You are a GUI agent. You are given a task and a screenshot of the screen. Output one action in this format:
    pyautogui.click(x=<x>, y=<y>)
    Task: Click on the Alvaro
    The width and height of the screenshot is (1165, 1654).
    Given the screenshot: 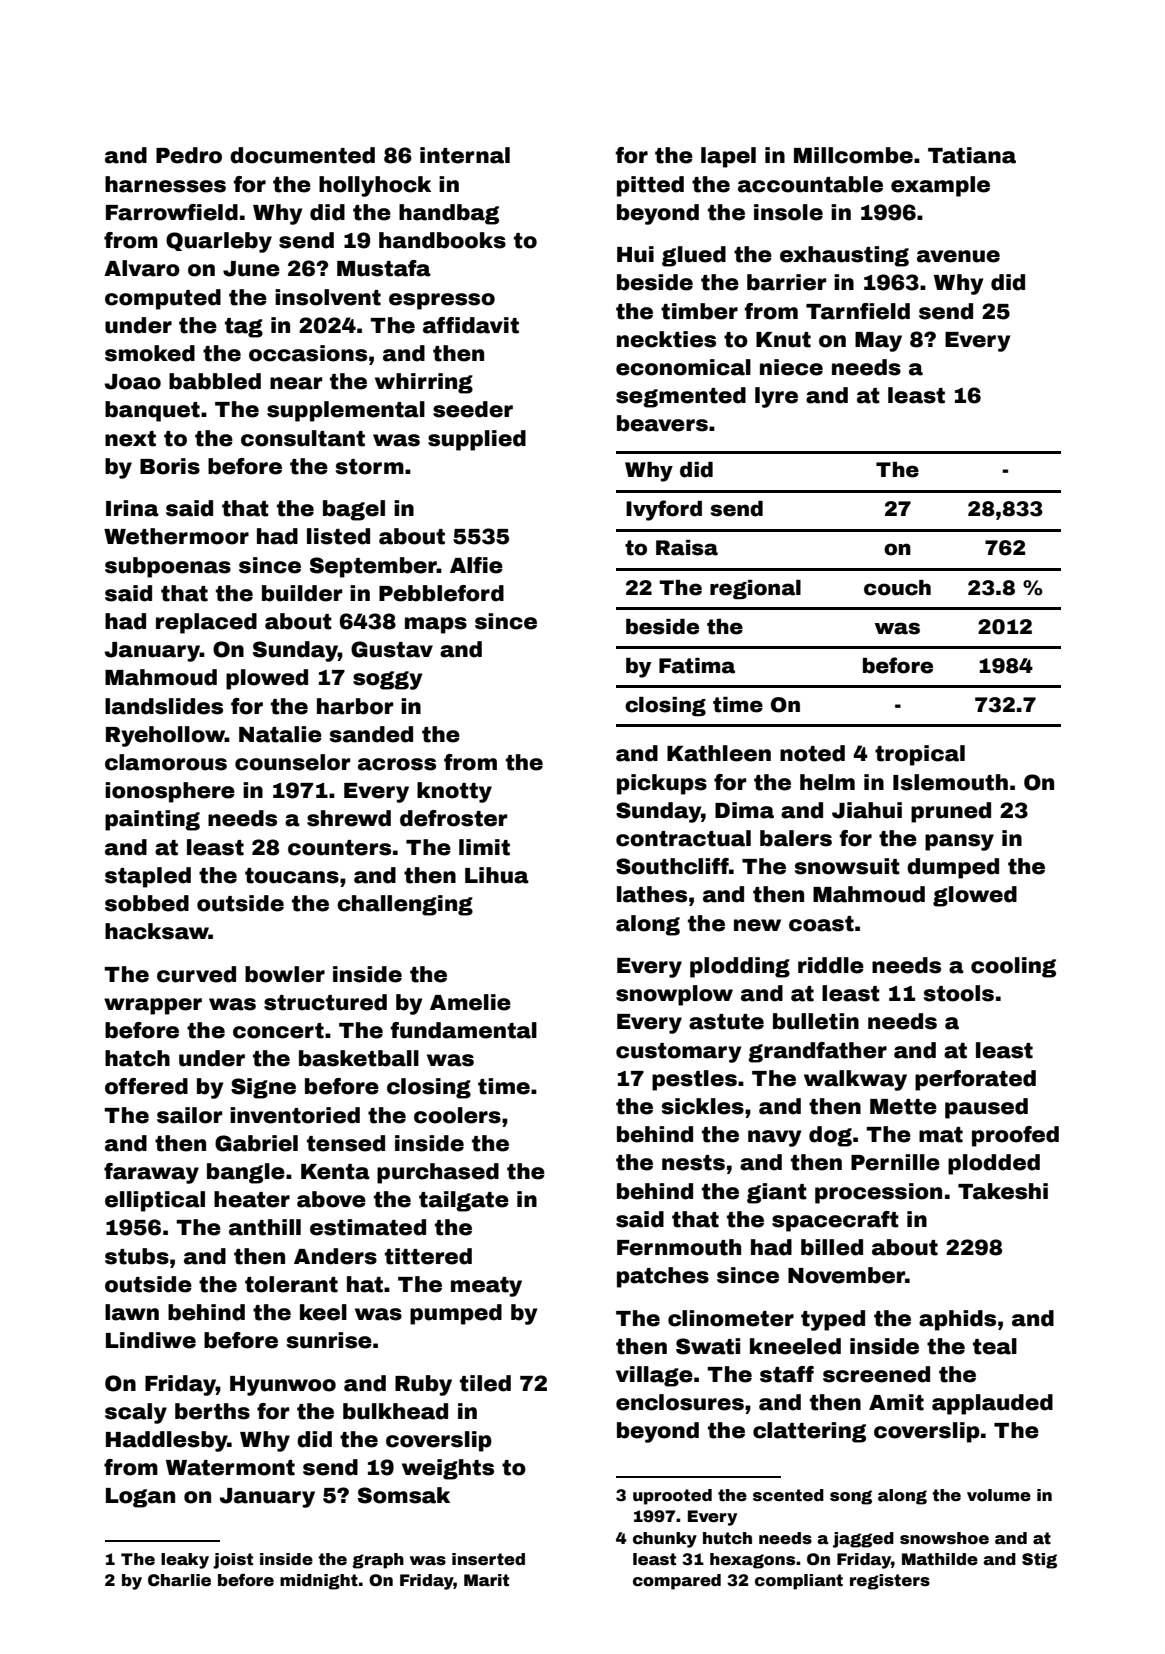 What is the action you would take?
    pyautogui.click(x=142, y=268)
